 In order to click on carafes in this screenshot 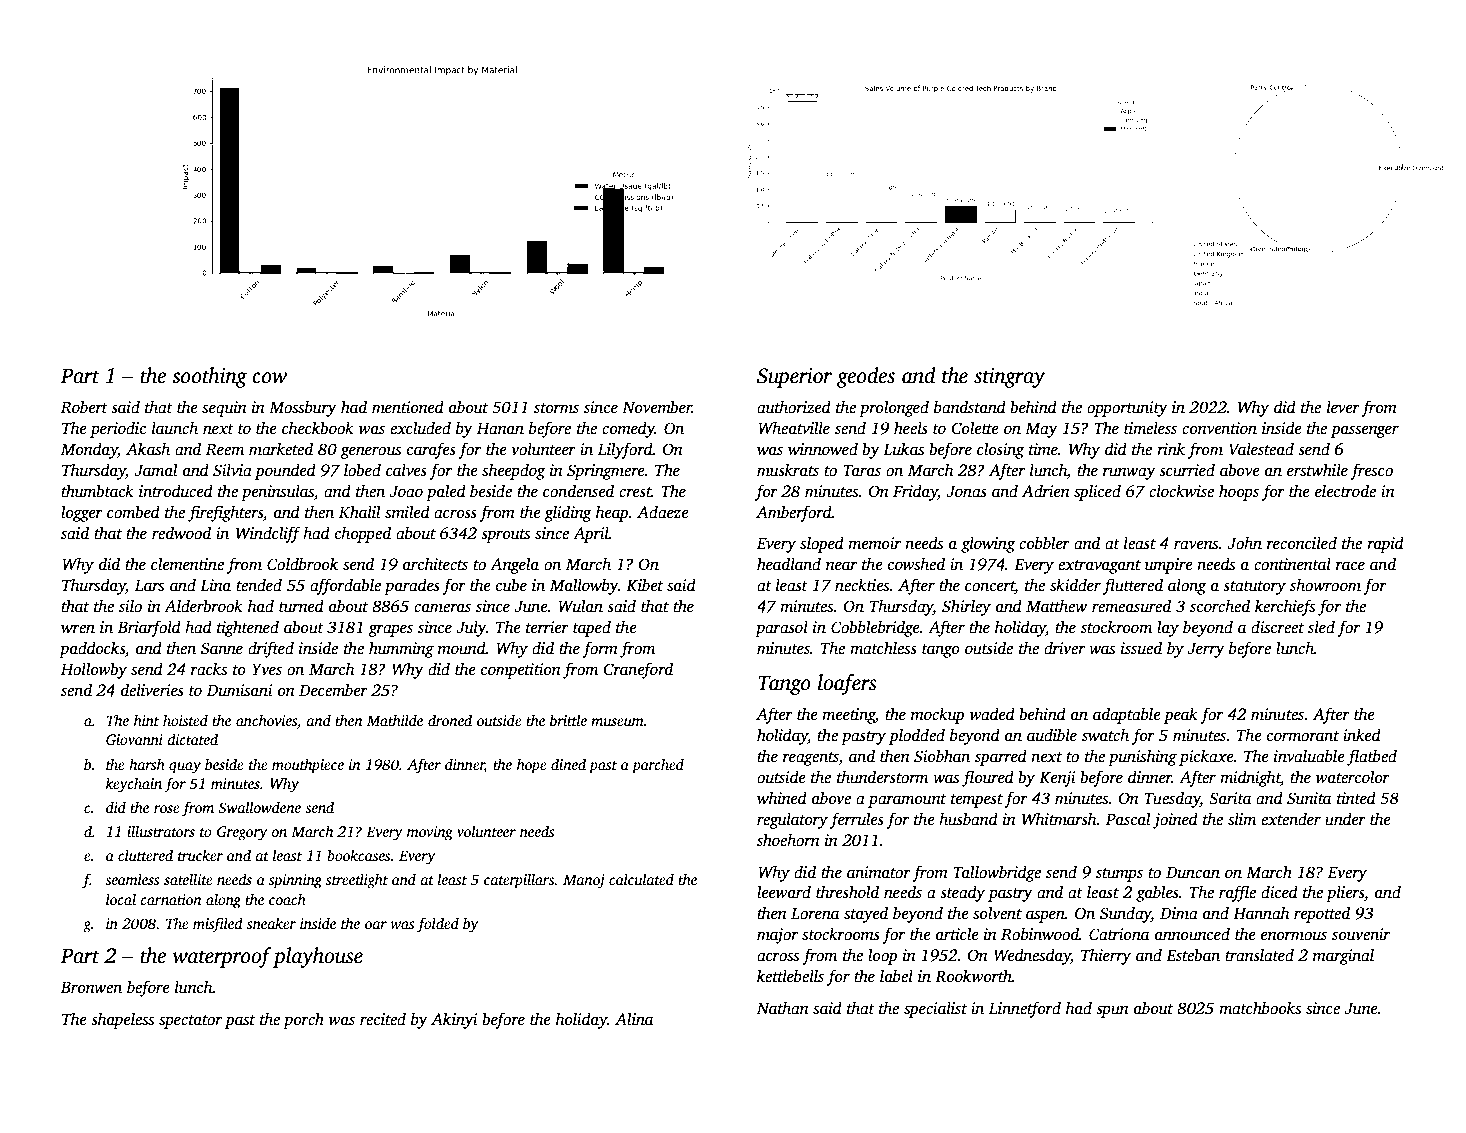, I will do `click(431, 450)`.
